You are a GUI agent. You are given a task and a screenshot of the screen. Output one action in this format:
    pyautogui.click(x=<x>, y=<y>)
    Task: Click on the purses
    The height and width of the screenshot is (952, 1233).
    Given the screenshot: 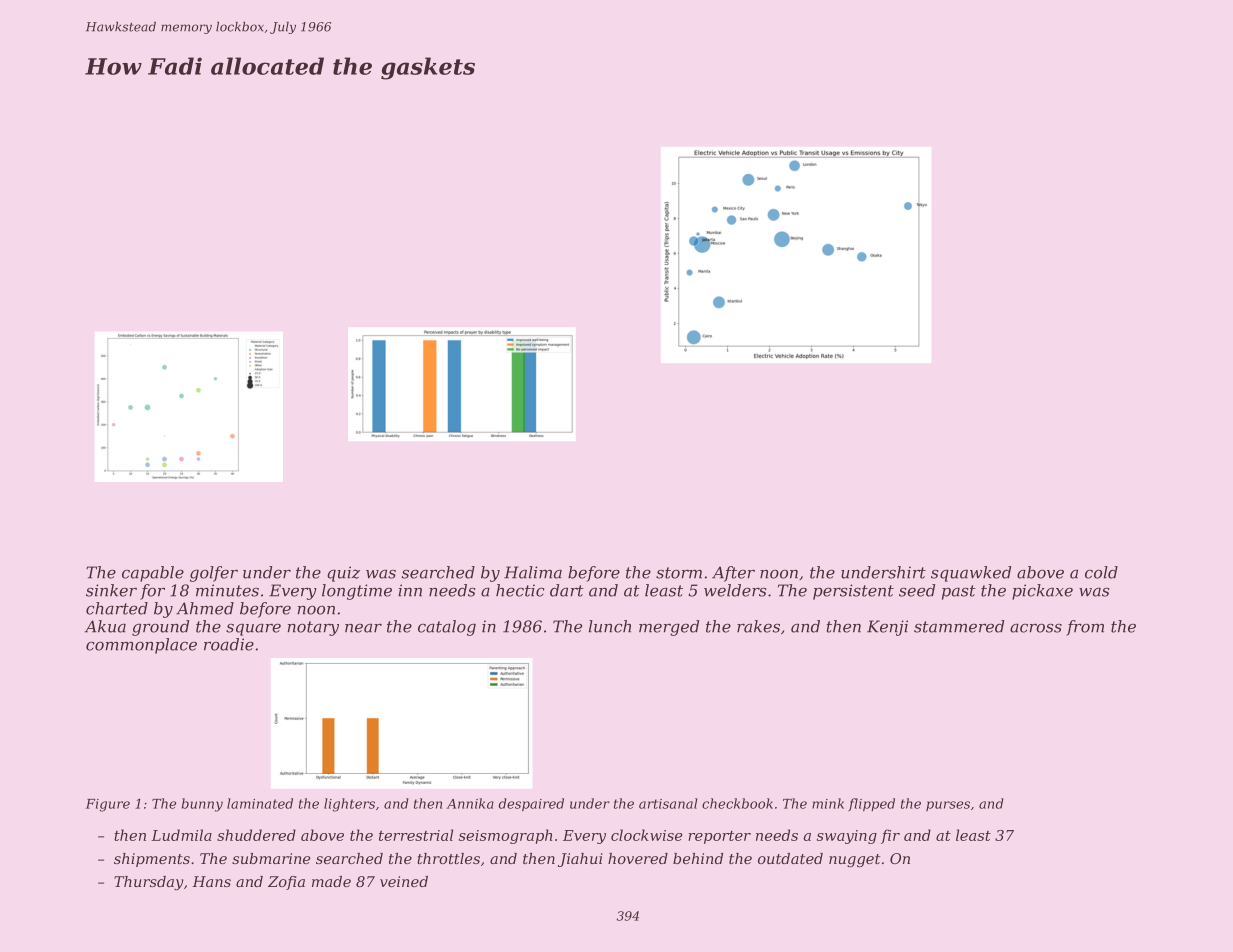 What is the action you would take?
    pyautogui.click(x=948, y=806)
